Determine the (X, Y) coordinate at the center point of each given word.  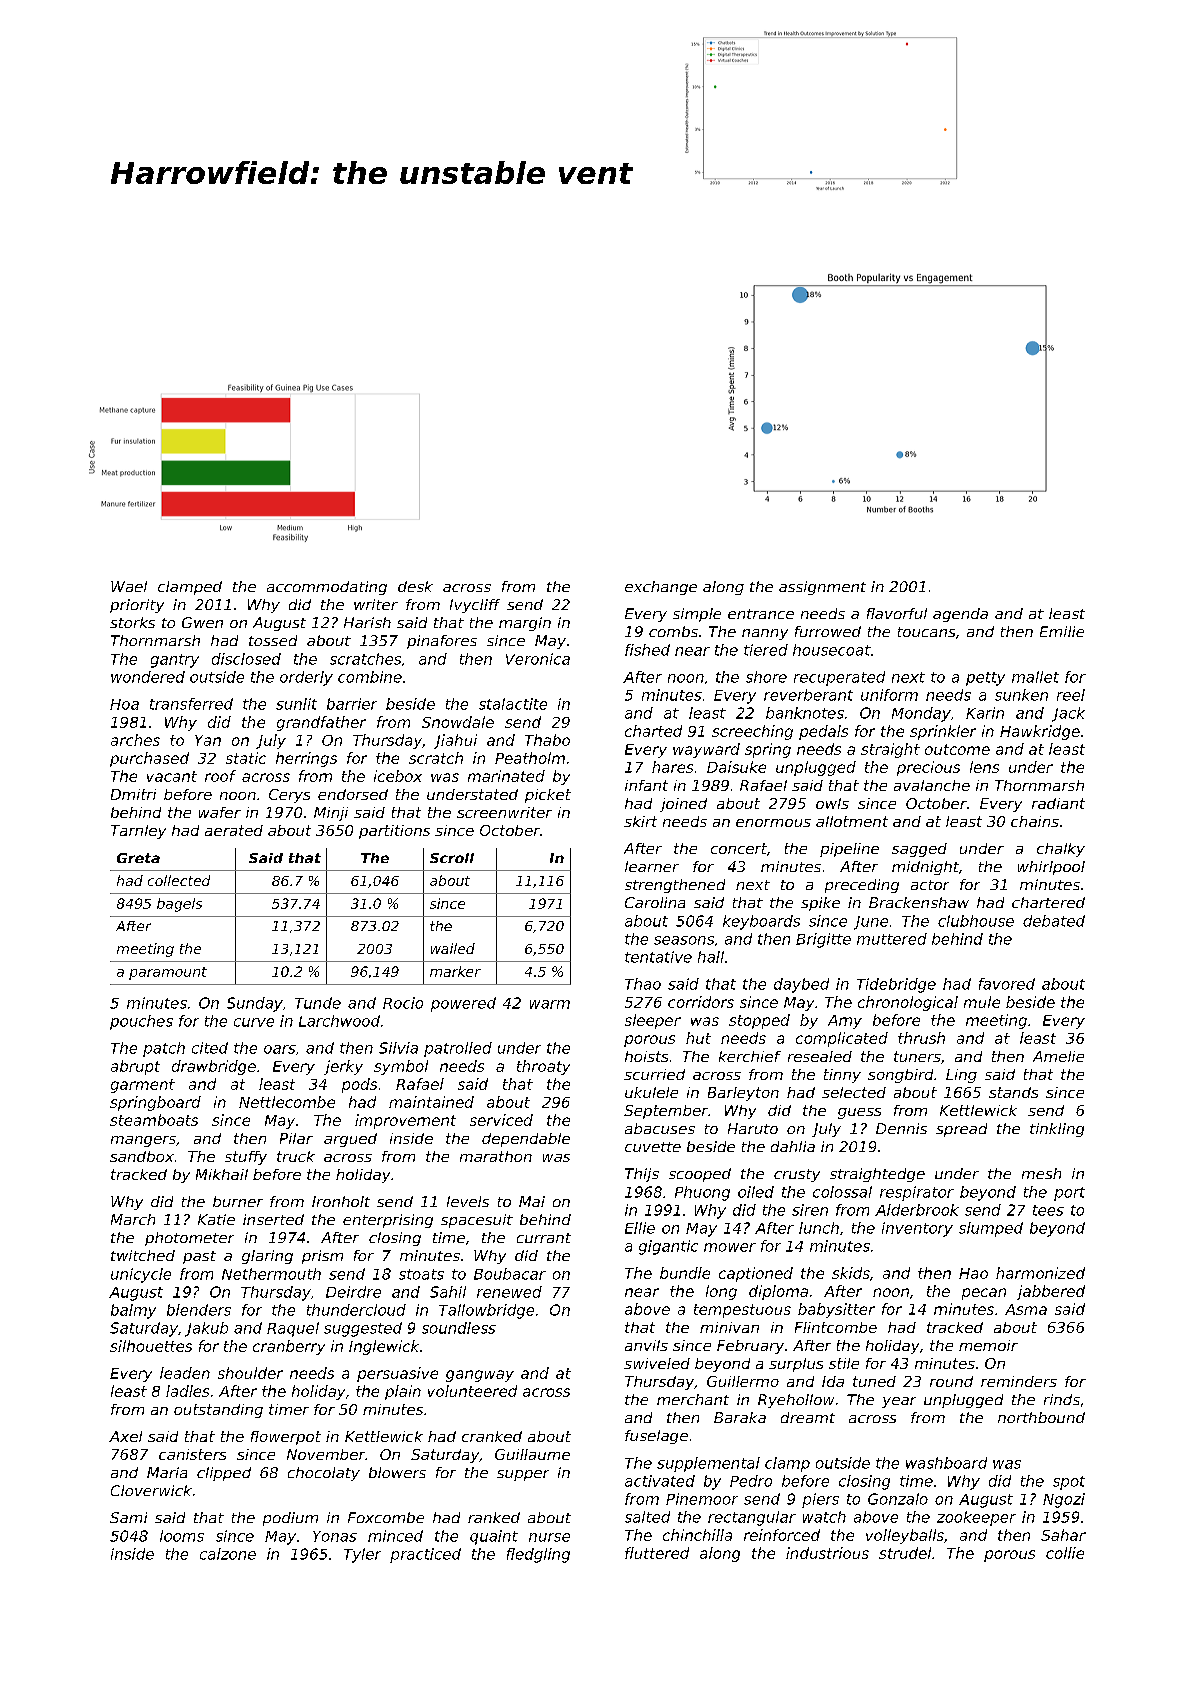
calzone (228, 1554)
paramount (168, 973)
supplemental (708, 1464)
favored (1007, 984)
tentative (658, 957)
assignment (822, 588)
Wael (129, 586)
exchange (661, 588)
